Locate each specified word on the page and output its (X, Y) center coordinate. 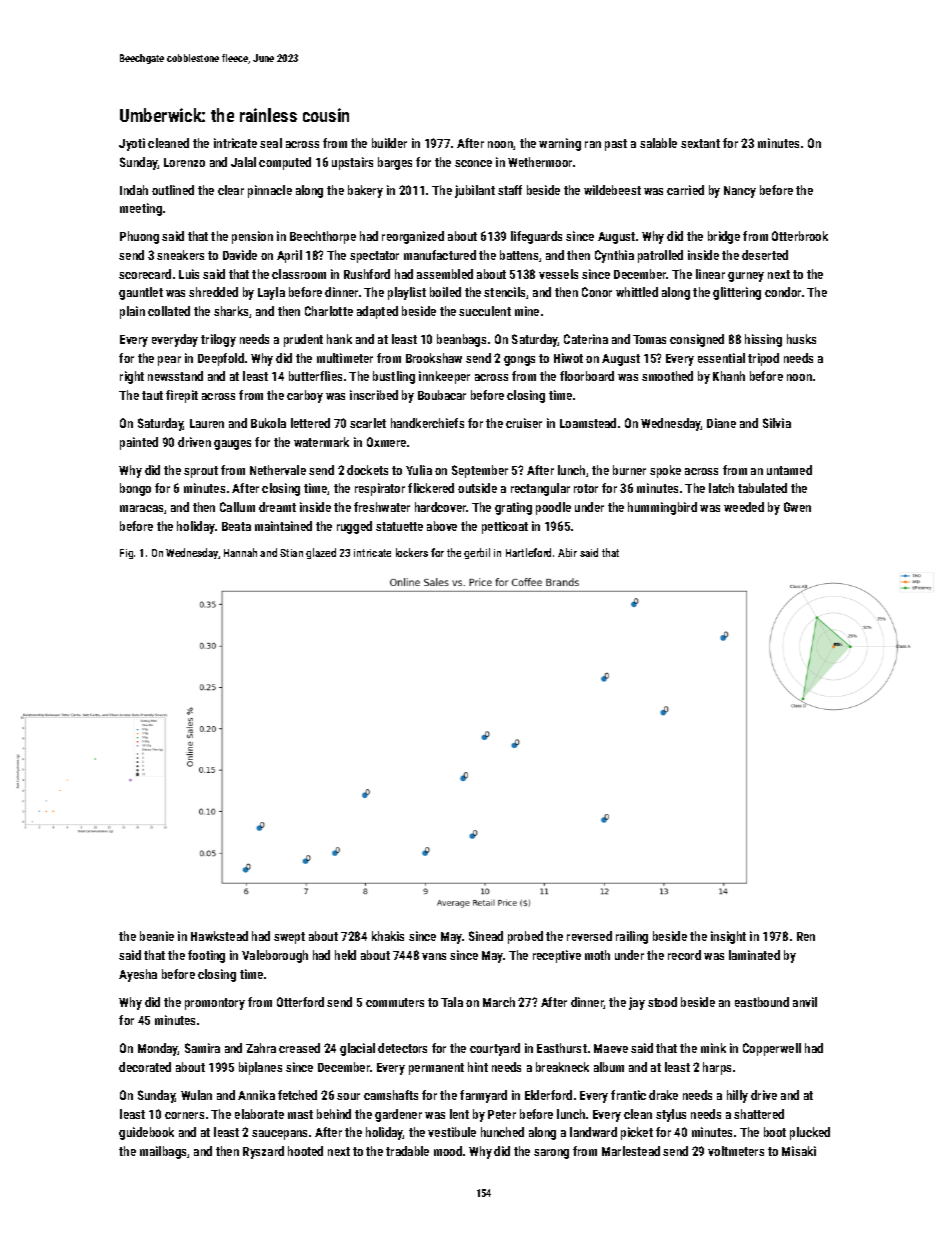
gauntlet (141, 293)
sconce (473, 163)
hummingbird (662, 508)
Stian (291, 553)
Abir (567, 552)
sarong (551, 1154)
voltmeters (736, 1151)
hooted (305, 1151)
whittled (637, 292)
